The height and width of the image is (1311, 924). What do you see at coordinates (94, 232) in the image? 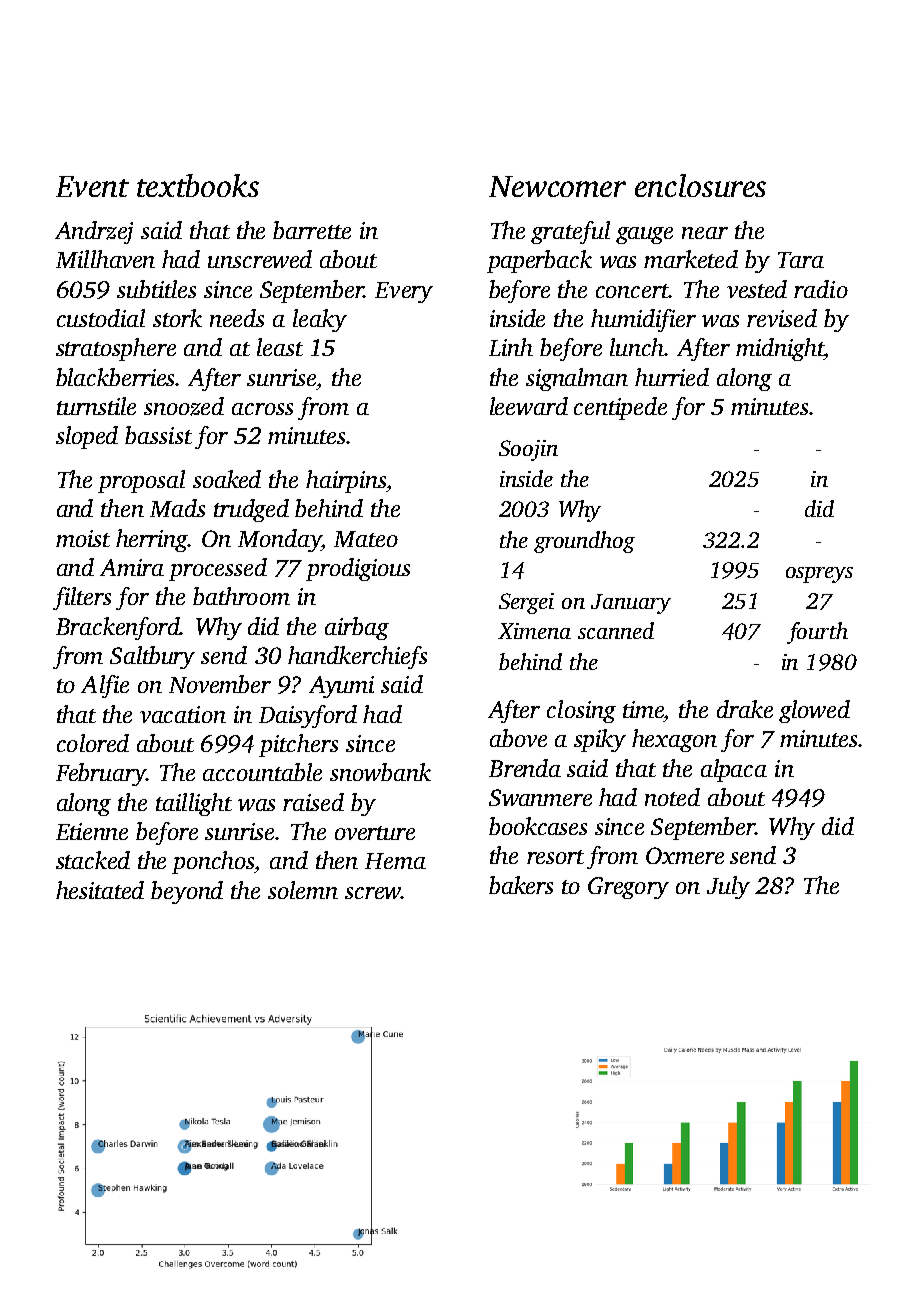
I see `Andrzej` at bounding box center [94, 232].
